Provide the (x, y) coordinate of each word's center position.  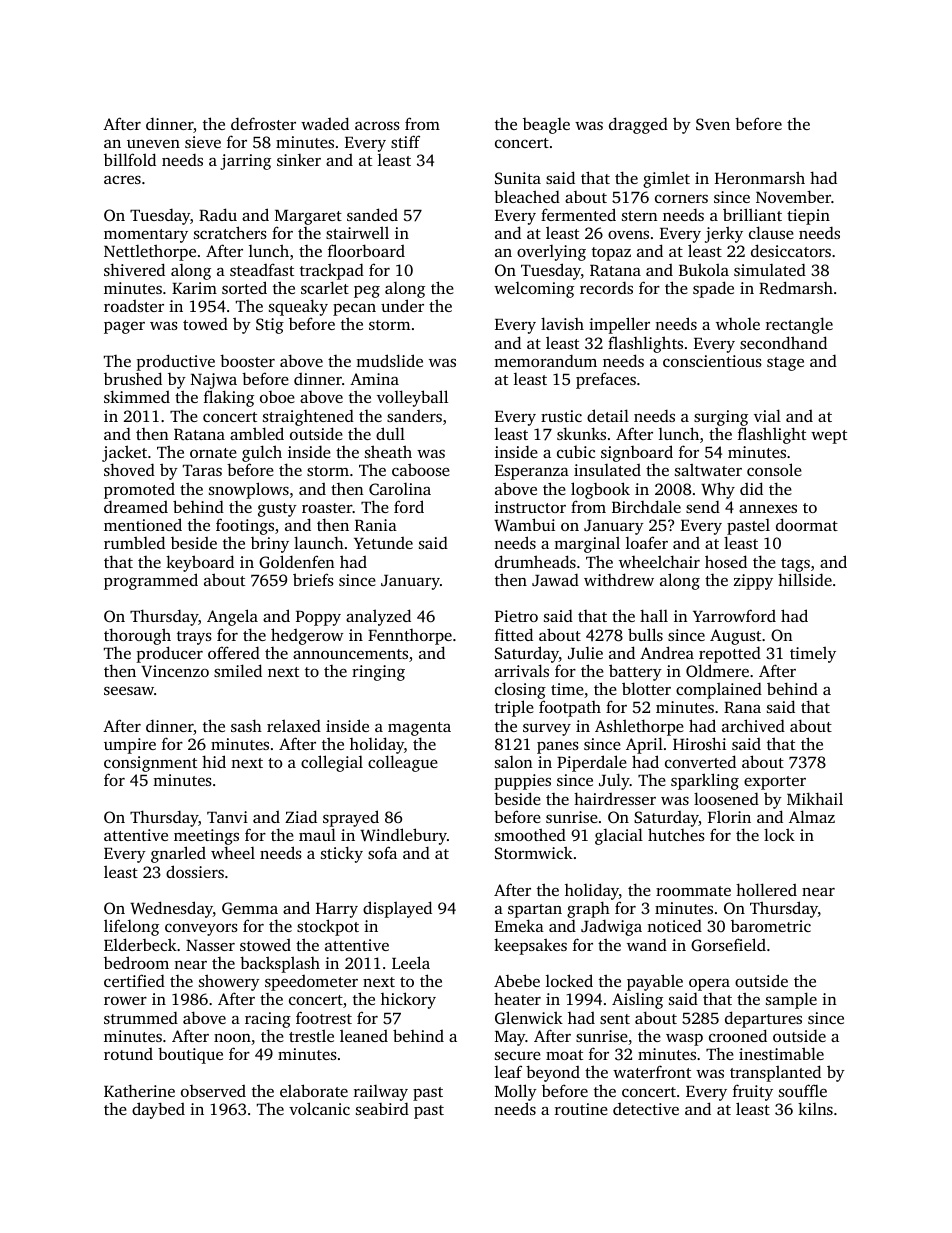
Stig (270, 326)
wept (829, 437)
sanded (372, 214)
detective (646, 1109)
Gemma (250, 908)
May (510, 1038)
